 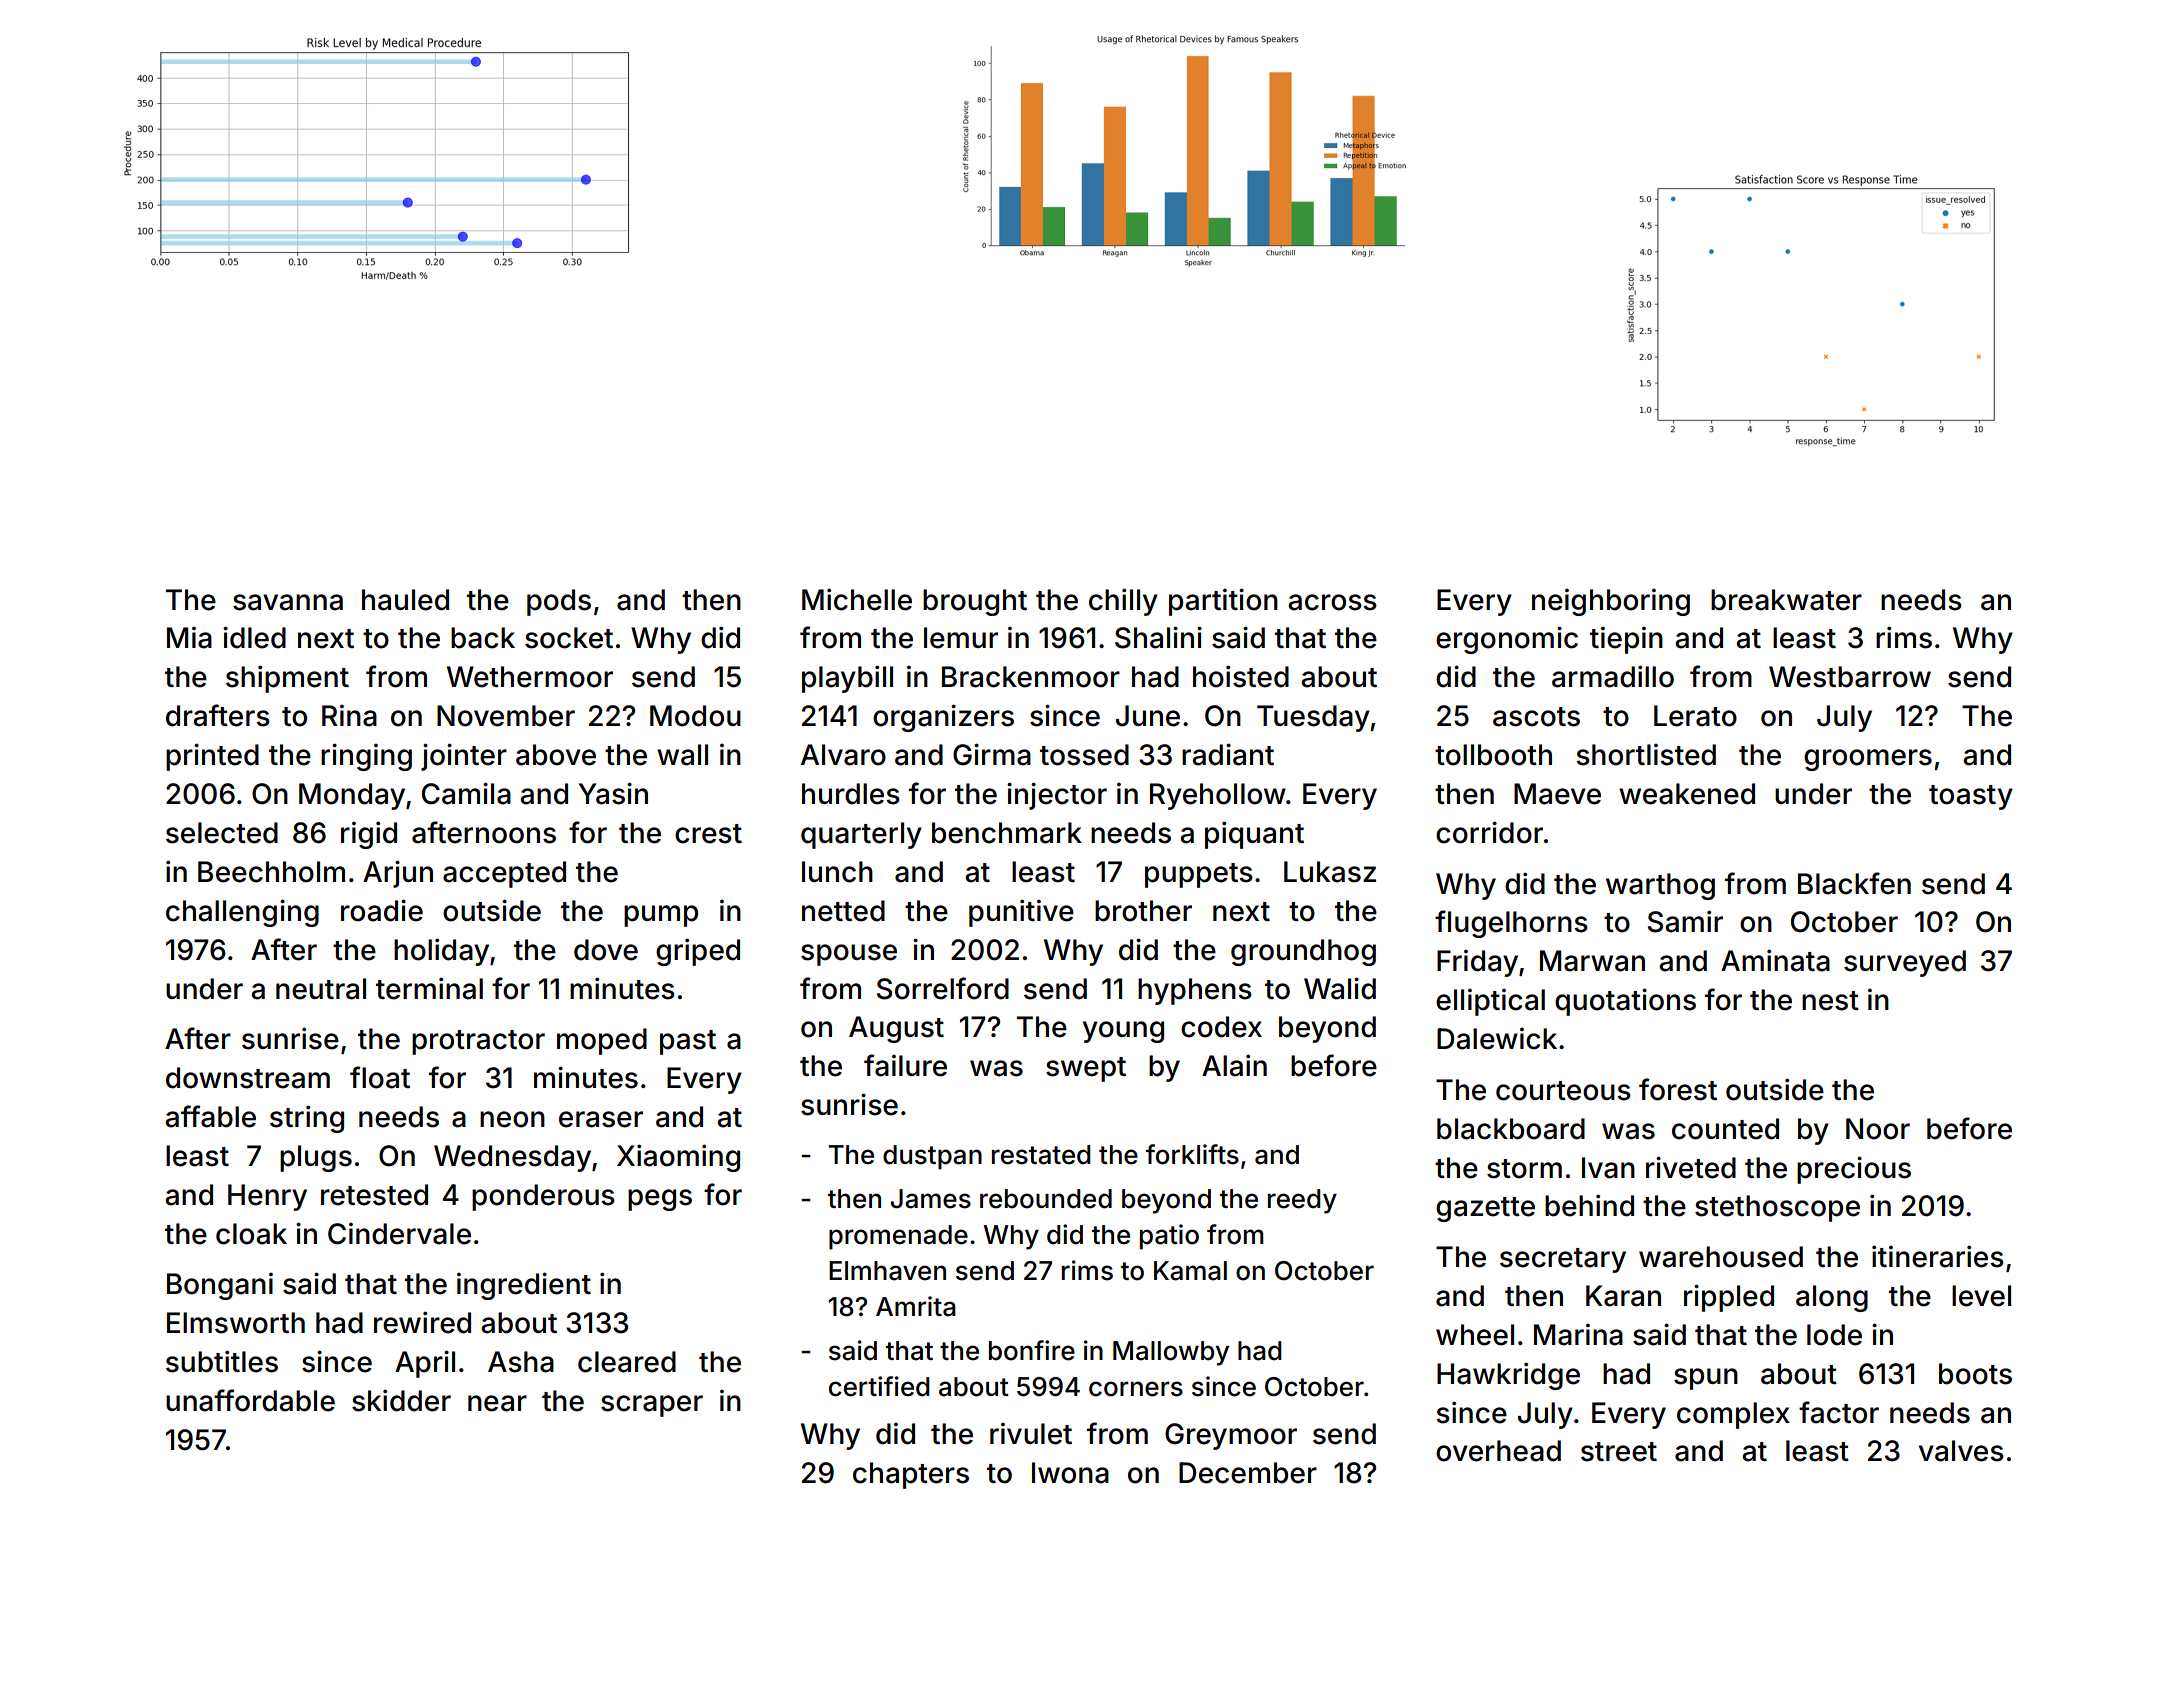 I want to click on tiepin, so click(x=1626, y=640).
